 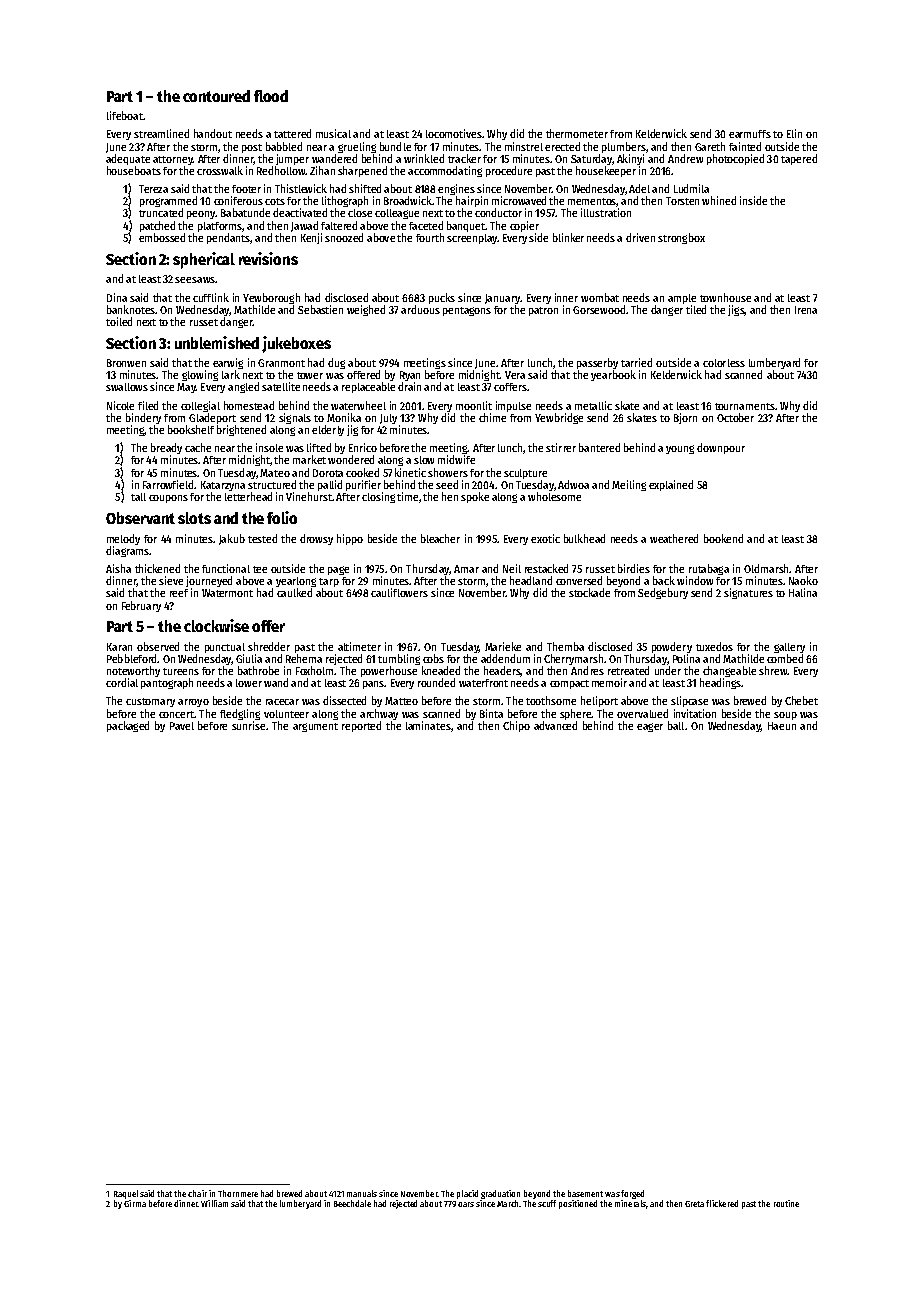 I want to click on placid, so click(x=467, y=1194).
